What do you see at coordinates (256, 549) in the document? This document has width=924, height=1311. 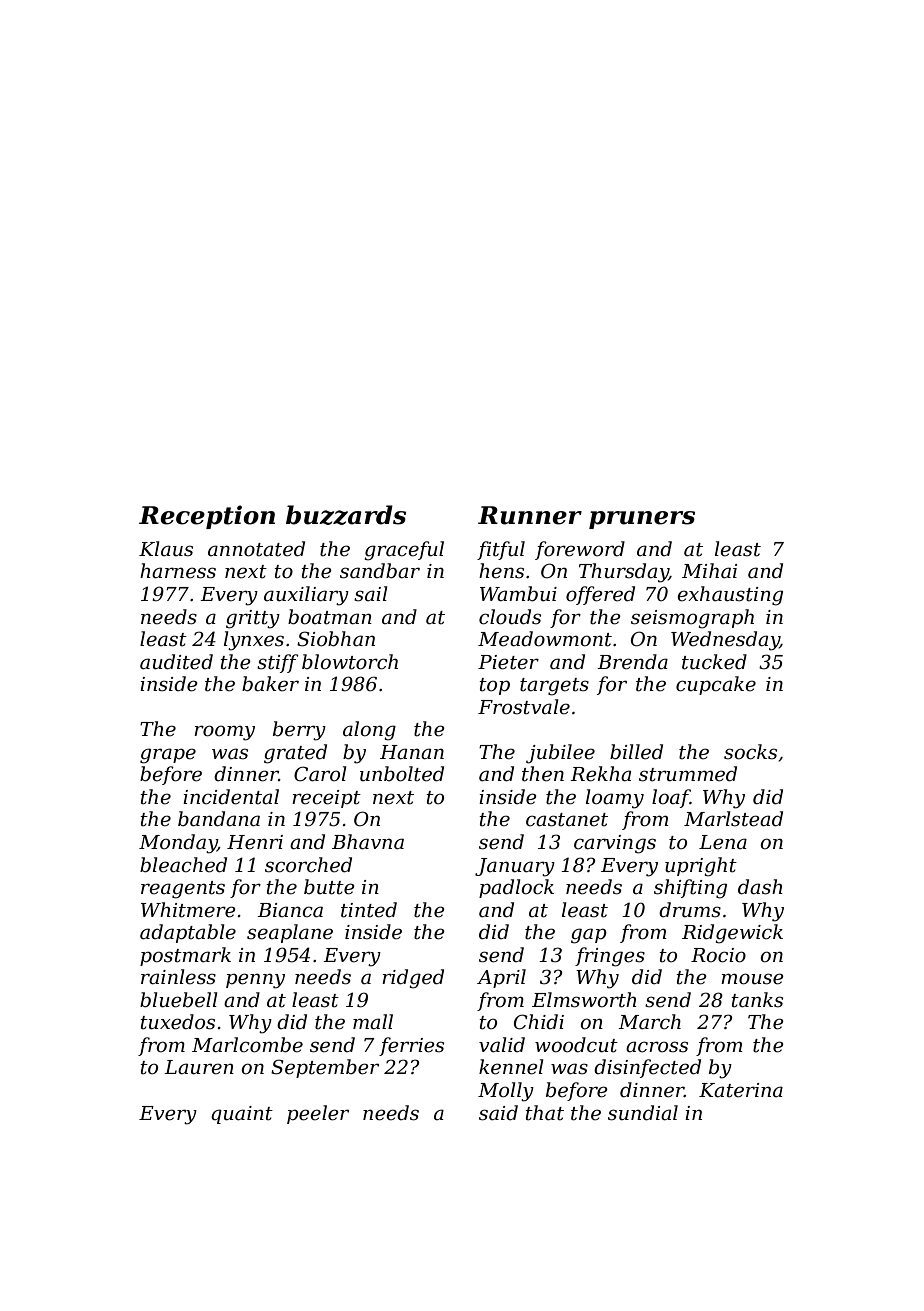 I see `annotated` at bounding box center [256, 549].
